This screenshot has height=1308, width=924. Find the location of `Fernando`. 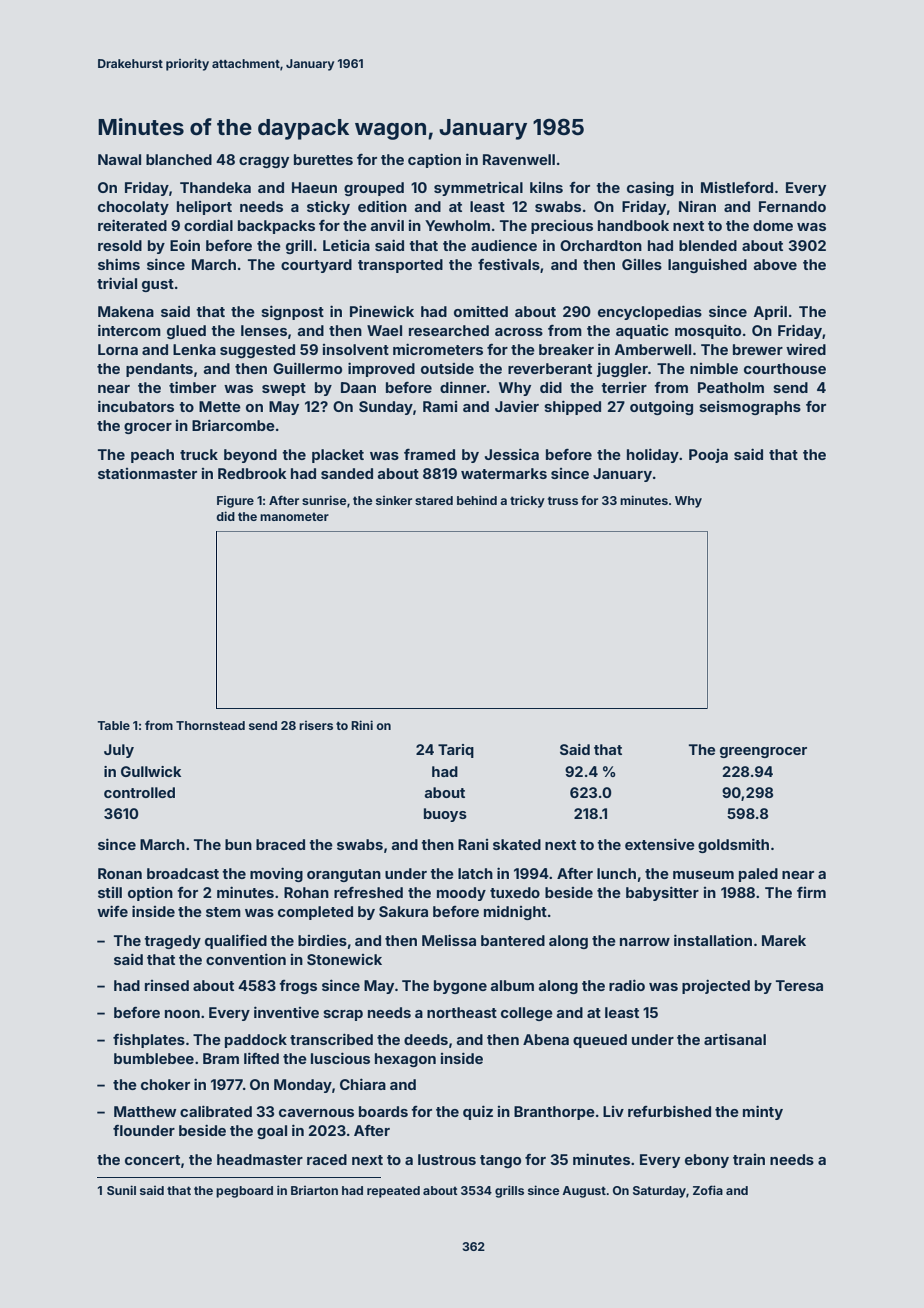

Fernando is located at coordinates (792, 206).
